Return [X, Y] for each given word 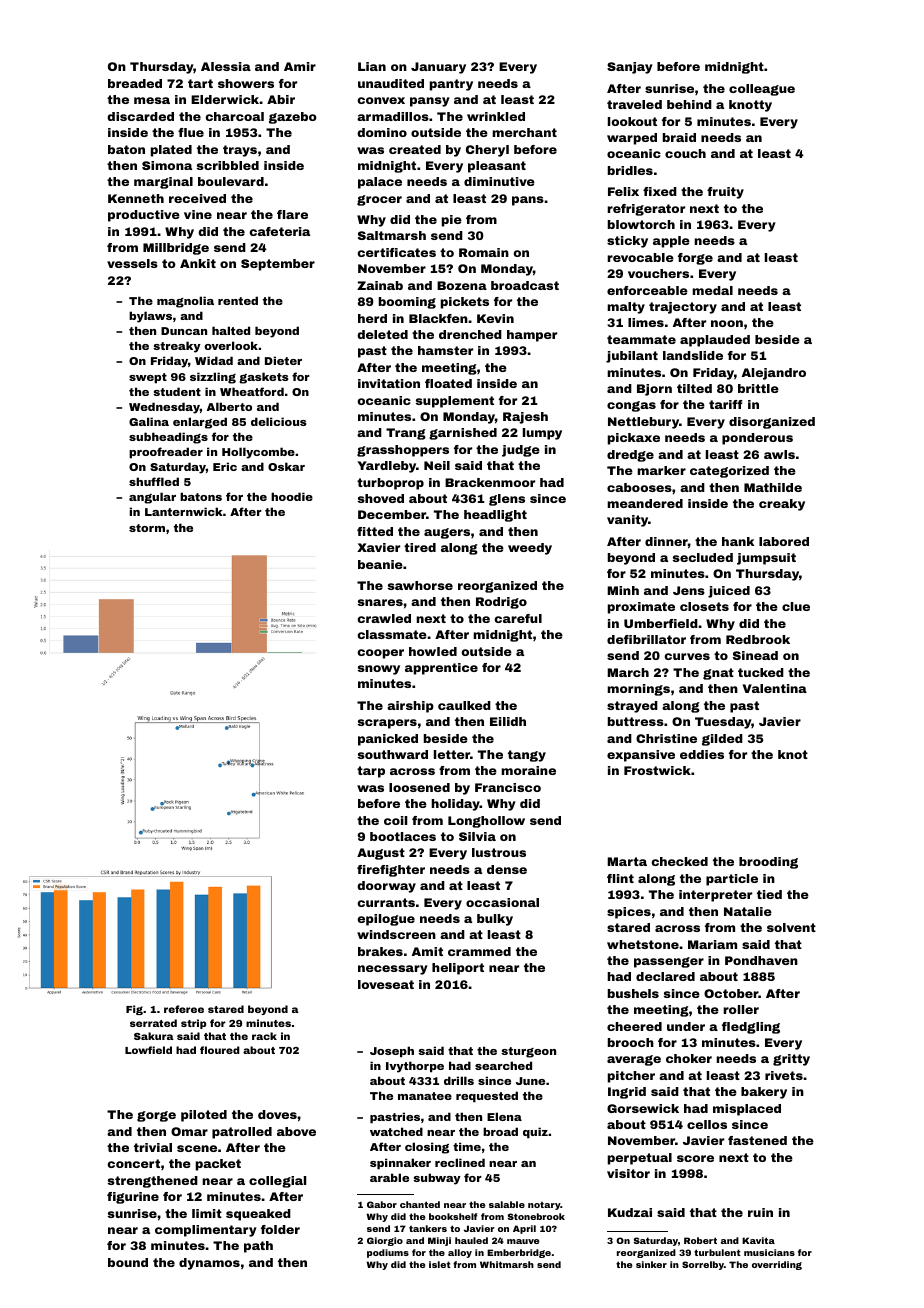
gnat [718, 674]
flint [620, 878]
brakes [380, 951]
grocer [379, 200]
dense [507, 869]
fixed [660, 191]
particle [732, 880]
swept [148, 378]
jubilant [632, 357]
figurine [133, 1198]
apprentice [441, 669]
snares [380, 602]
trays [240, 151]
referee [184, 1009]
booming [407, 303]
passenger [669, 962]
